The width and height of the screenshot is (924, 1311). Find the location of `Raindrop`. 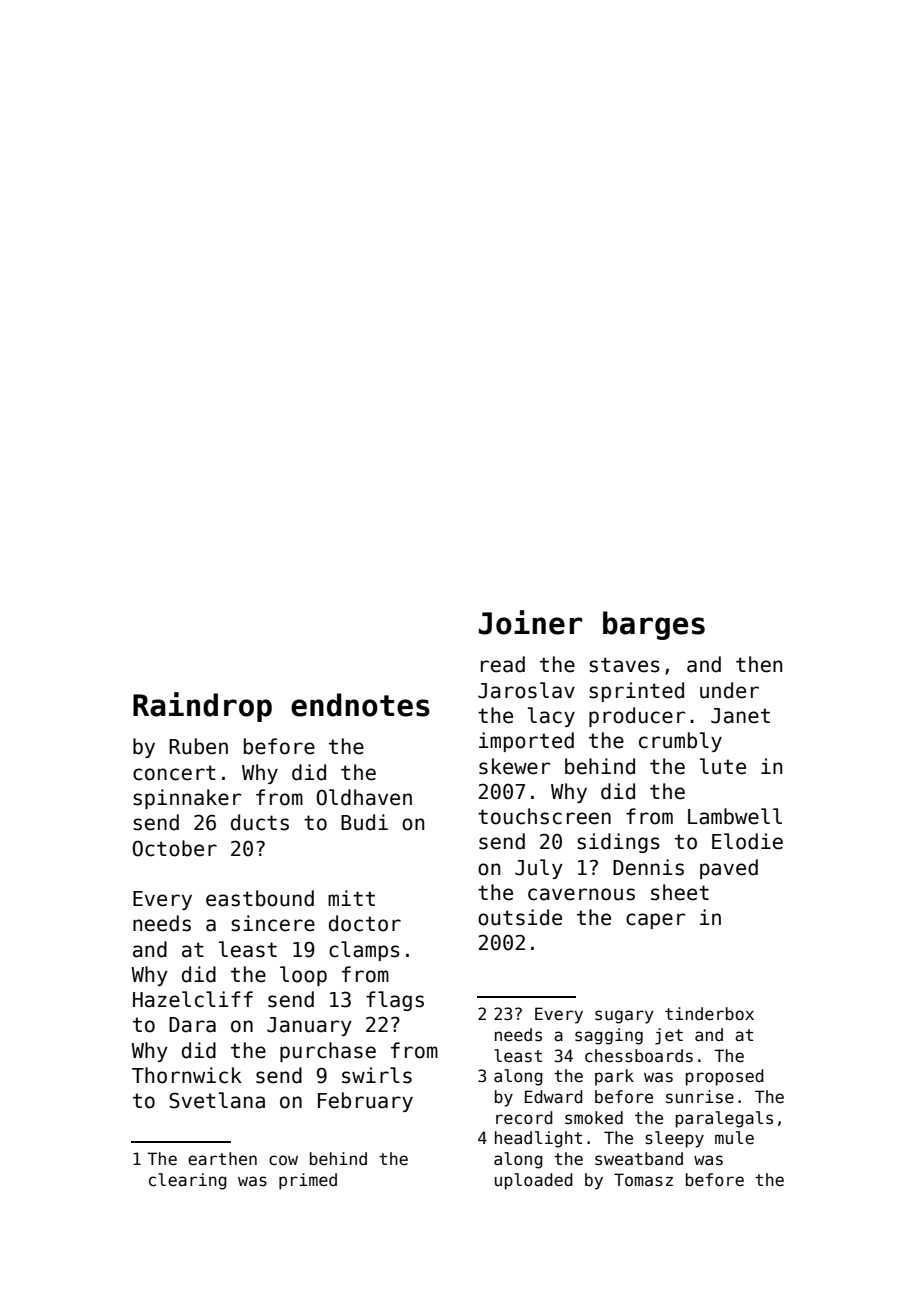

Raindrop is located at coordinates (202, 707).
